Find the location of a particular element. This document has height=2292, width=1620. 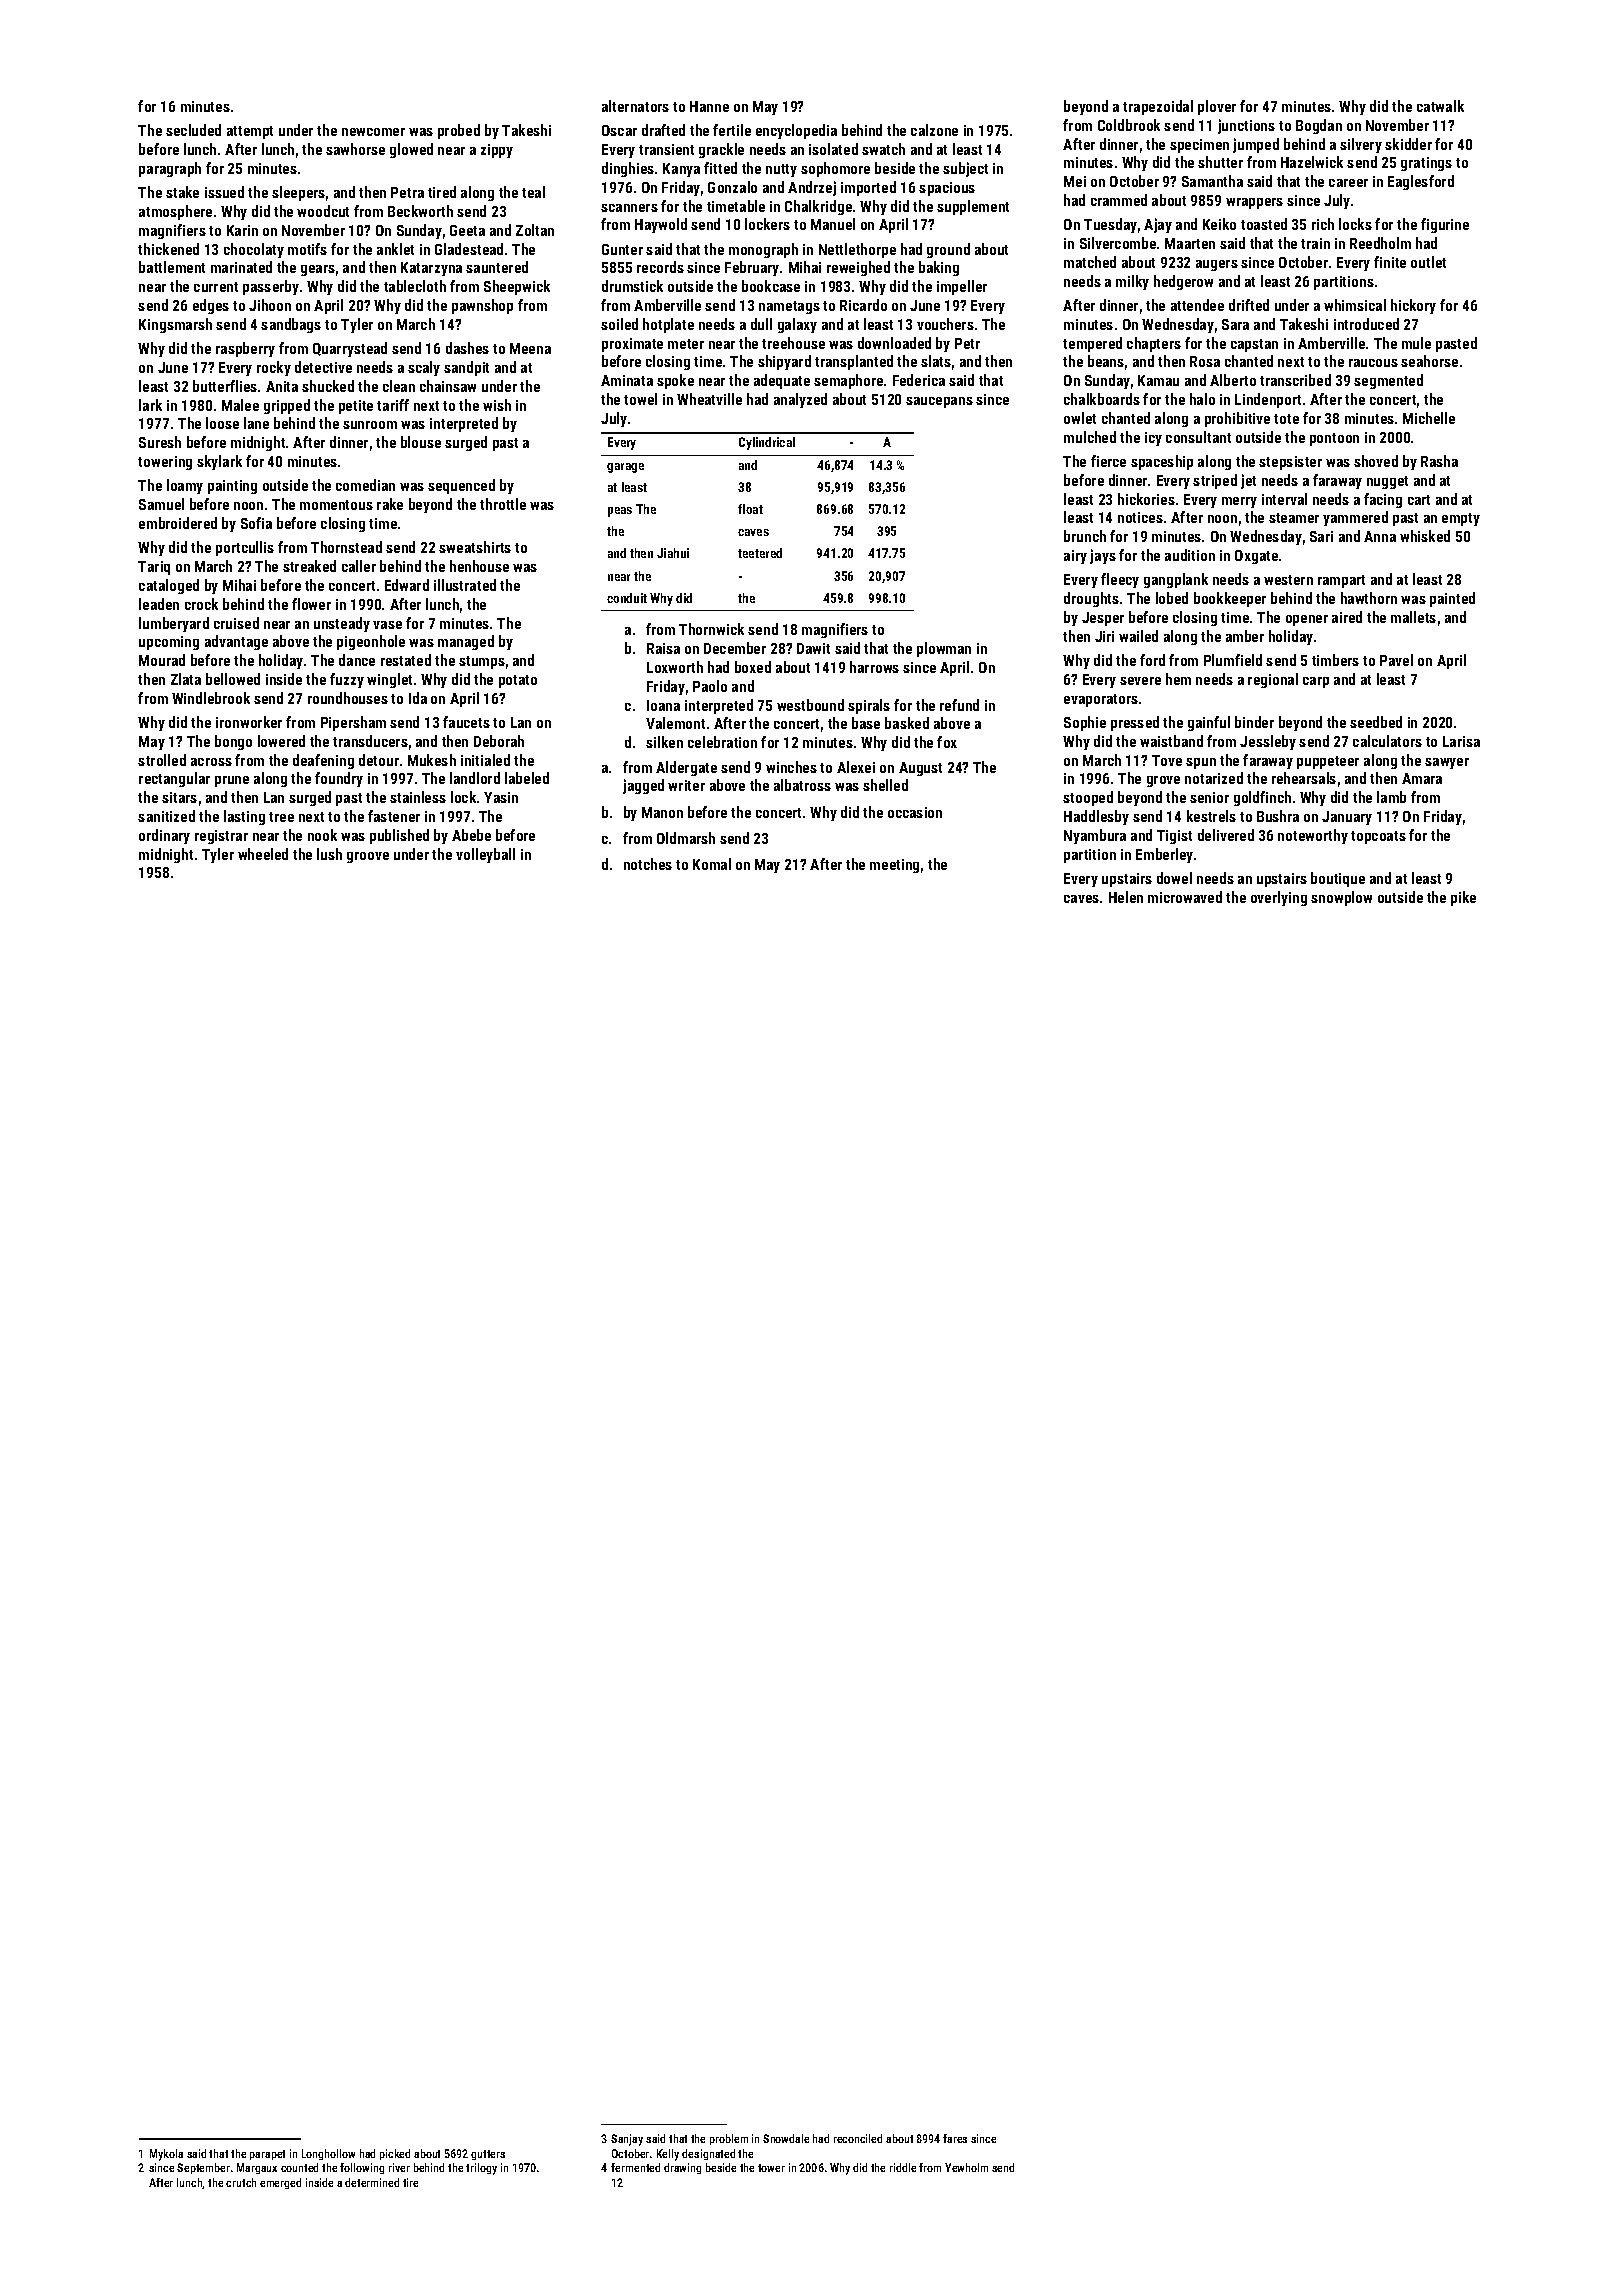

Yewholm is located at coordinates (966, 2167).
